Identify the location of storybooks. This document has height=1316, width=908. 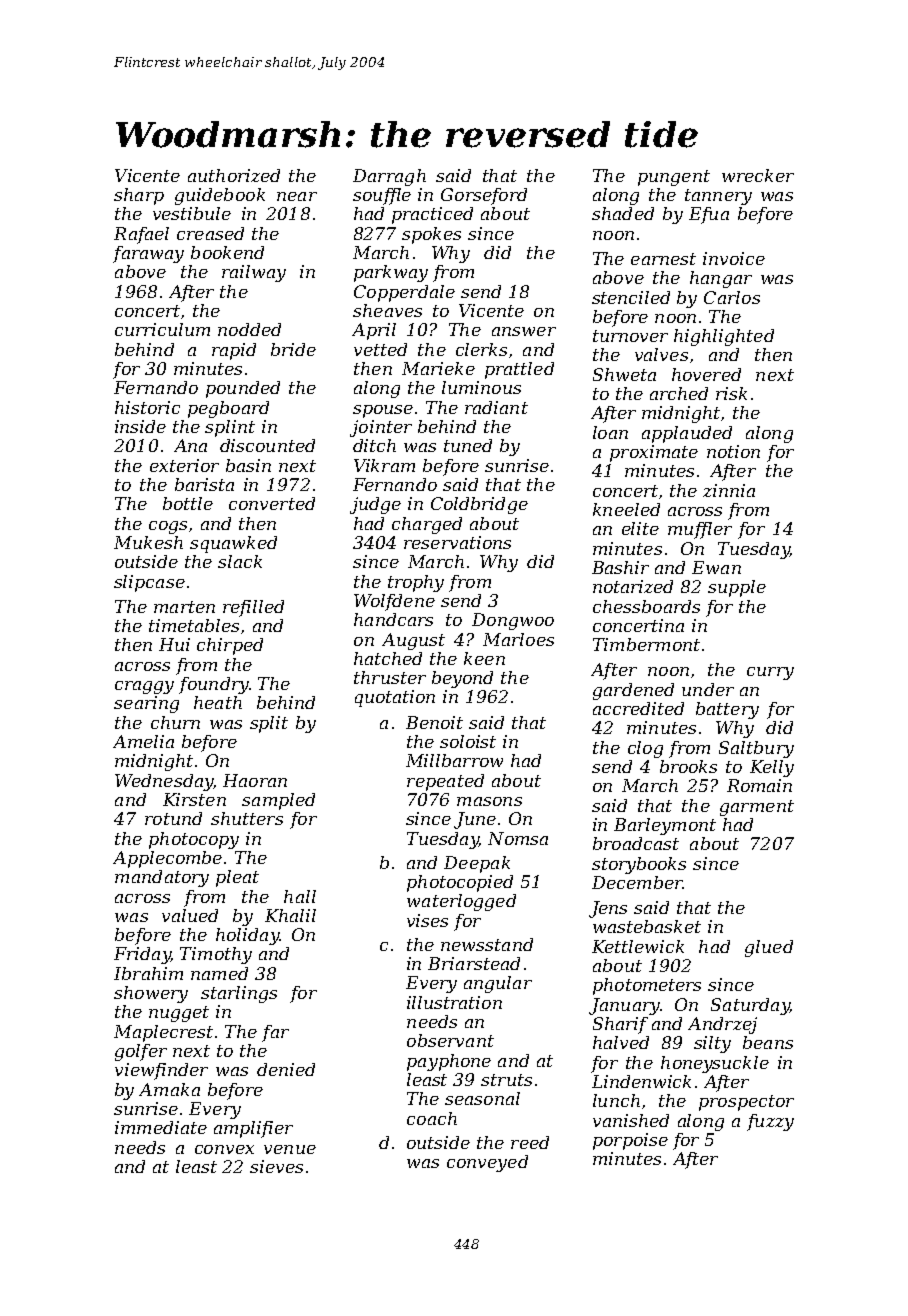
(639, 865).
